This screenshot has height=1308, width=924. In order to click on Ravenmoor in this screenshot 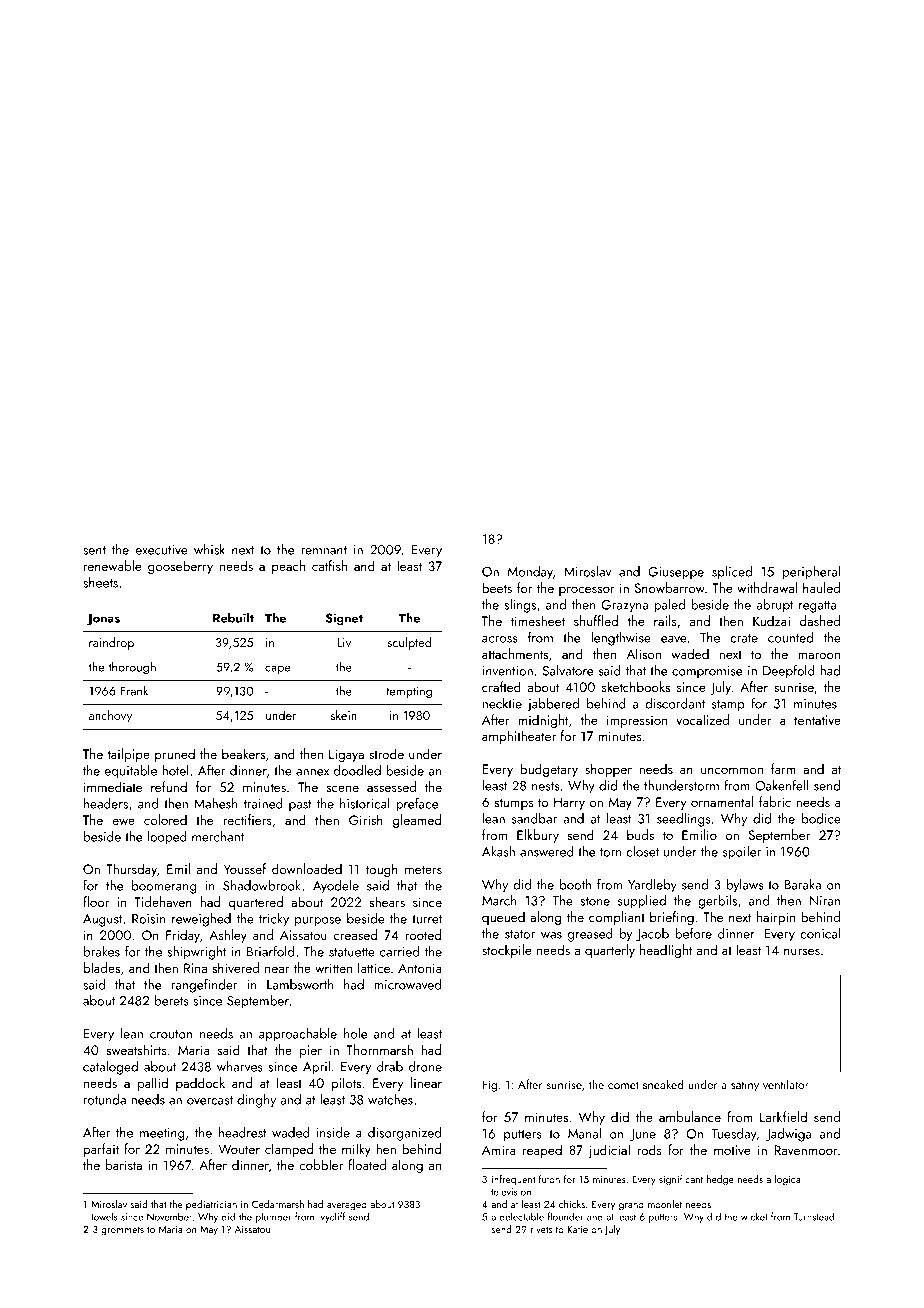, I will do `click(806, 1150)`.
